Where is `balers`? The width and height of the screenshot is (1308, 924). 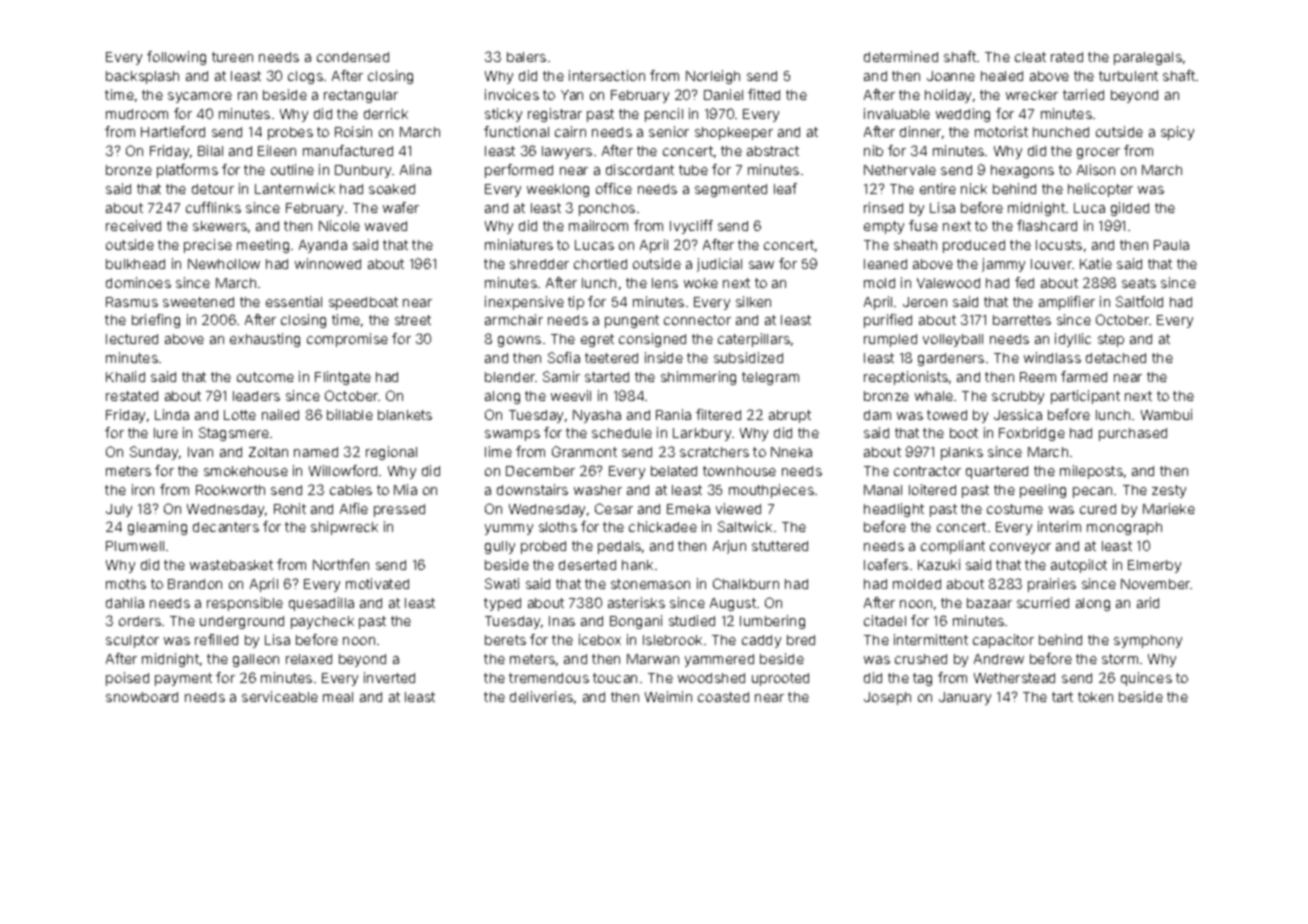 balers is located at coordinates (526, 57).
